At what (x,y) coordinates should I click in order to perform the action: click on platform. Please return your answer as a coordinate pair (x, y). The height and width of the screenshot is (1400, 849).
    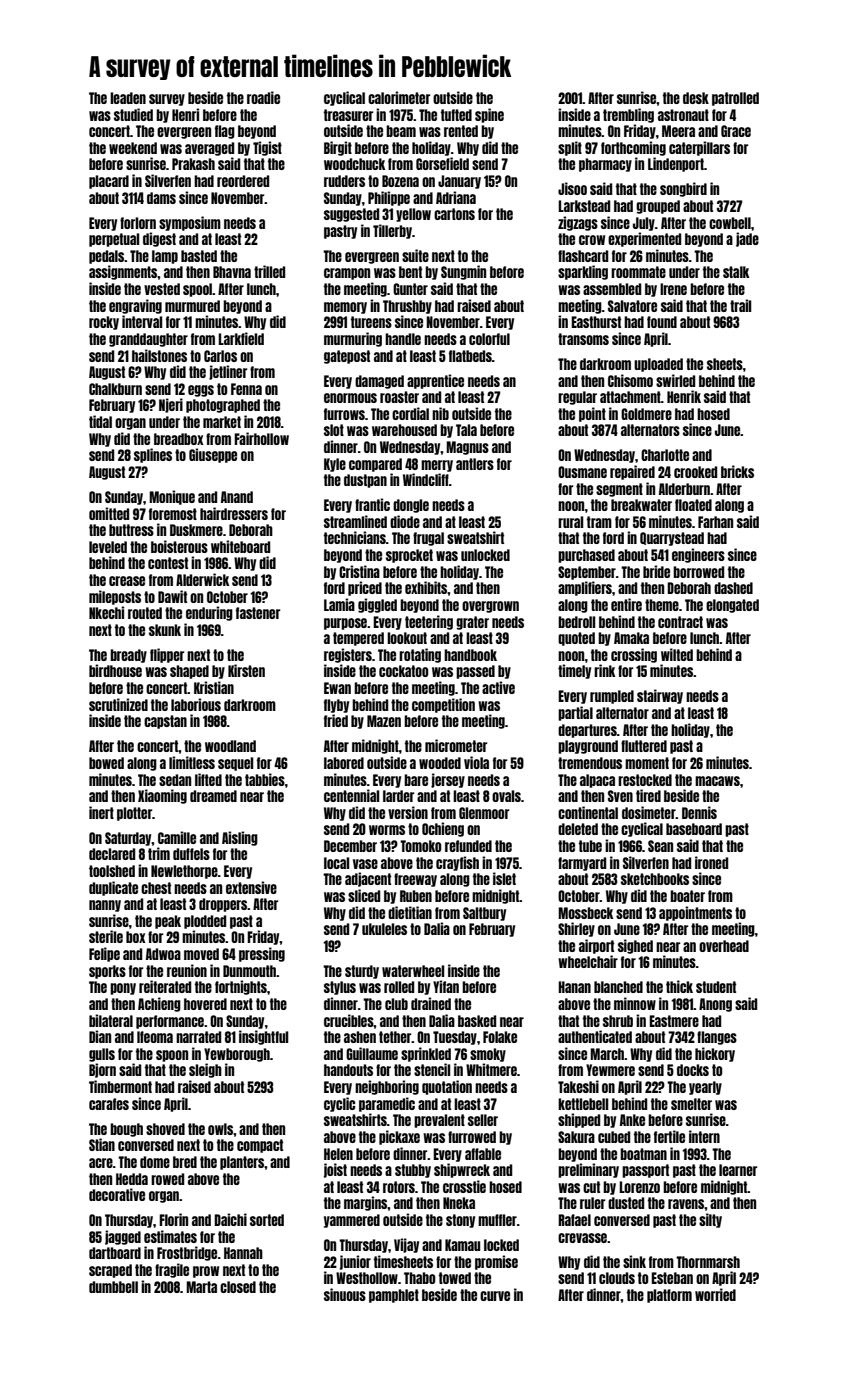
    Looking at the image, I should click on (669, 1296).
